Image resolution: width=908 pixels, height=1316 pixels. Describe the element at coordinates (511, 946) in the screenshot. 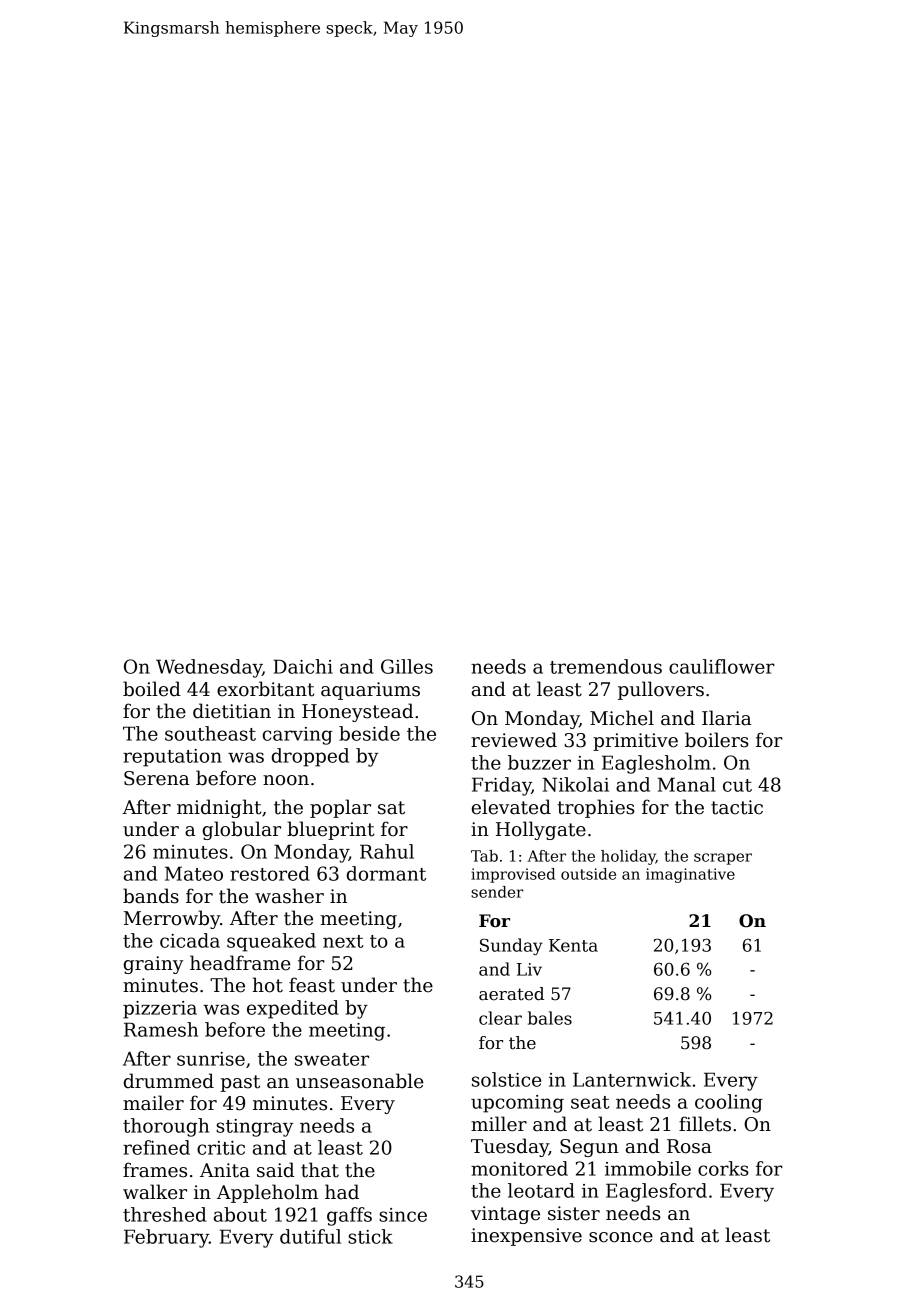

I see `Sunday` at that location.
